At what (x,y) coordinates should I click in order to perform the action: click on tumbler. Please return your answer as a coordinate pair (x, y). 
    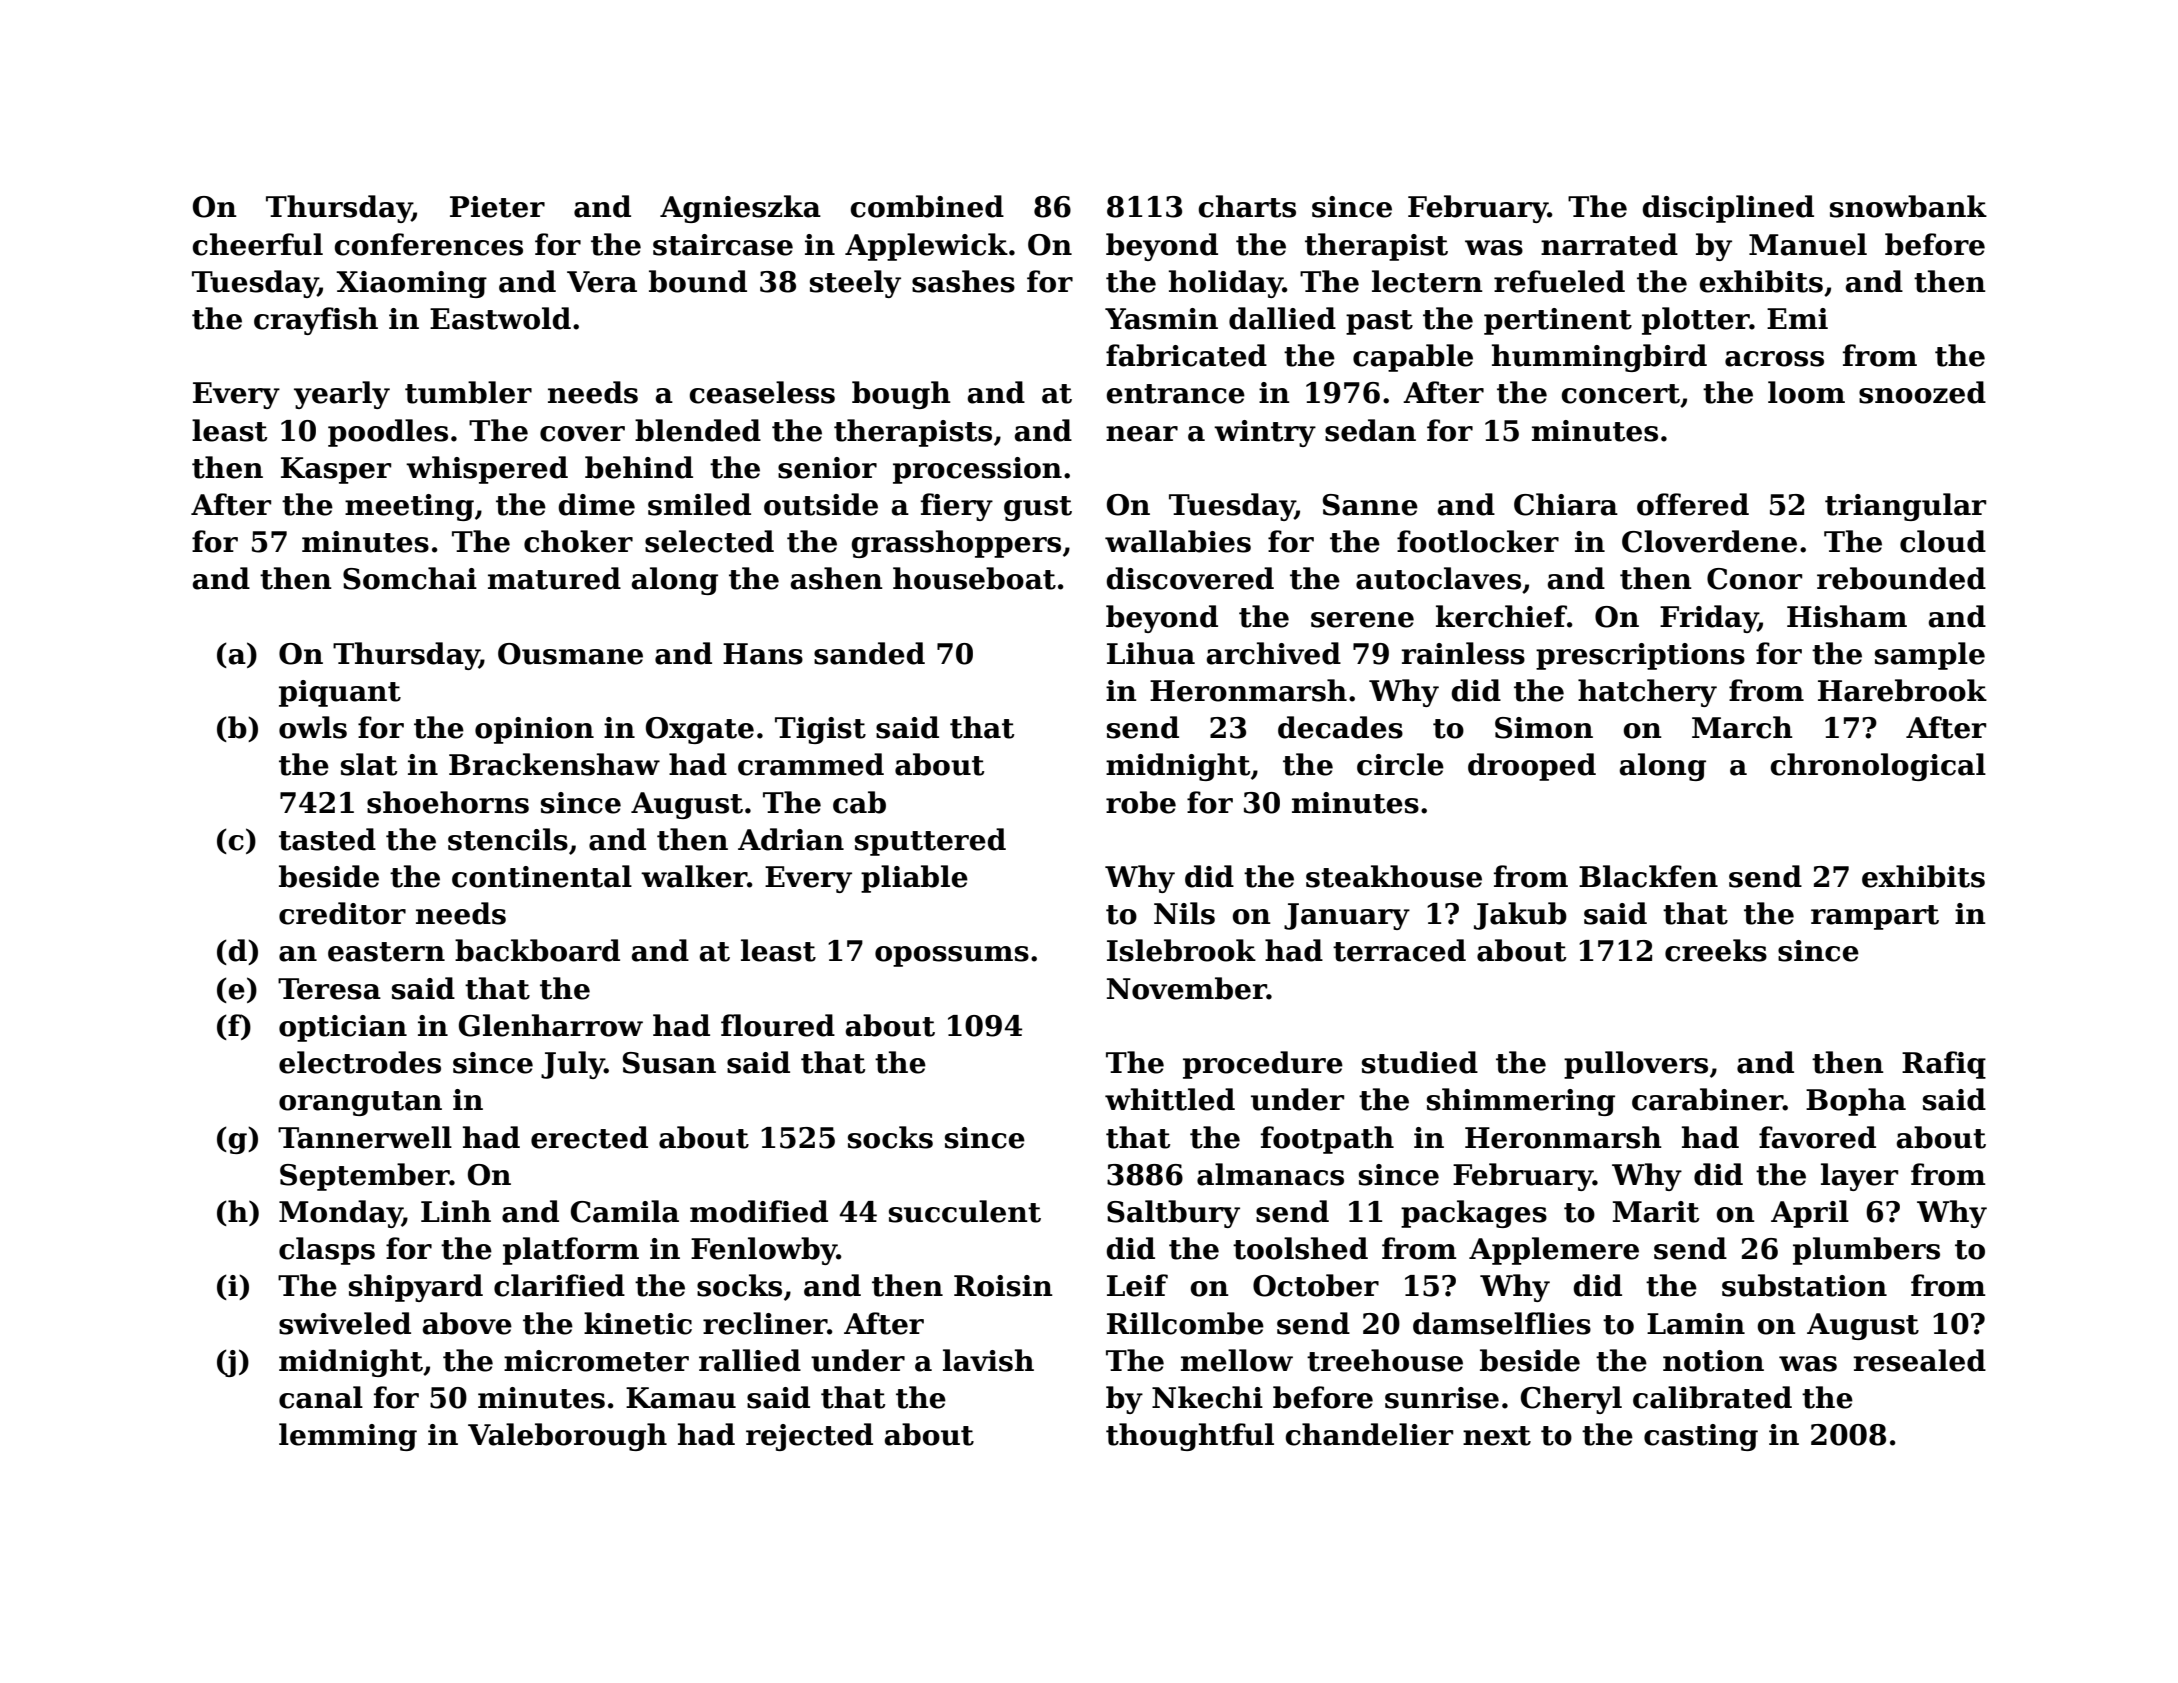
    Looking at the image, I should click on (468, 392).
